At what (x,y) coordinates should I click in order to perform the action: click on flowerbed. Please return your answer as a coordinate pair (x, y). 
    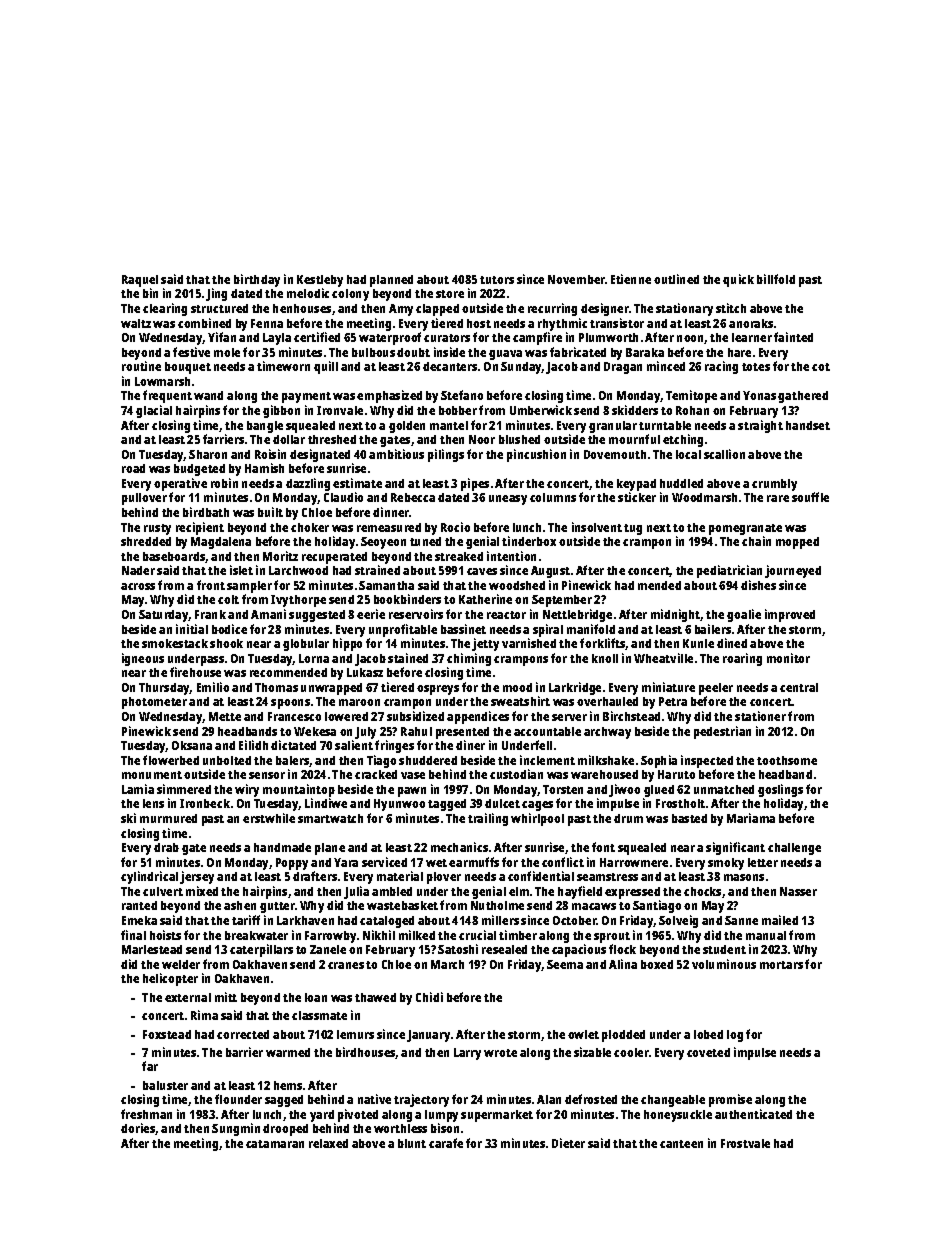
    Looking at the image, I should click on (171, 760).
